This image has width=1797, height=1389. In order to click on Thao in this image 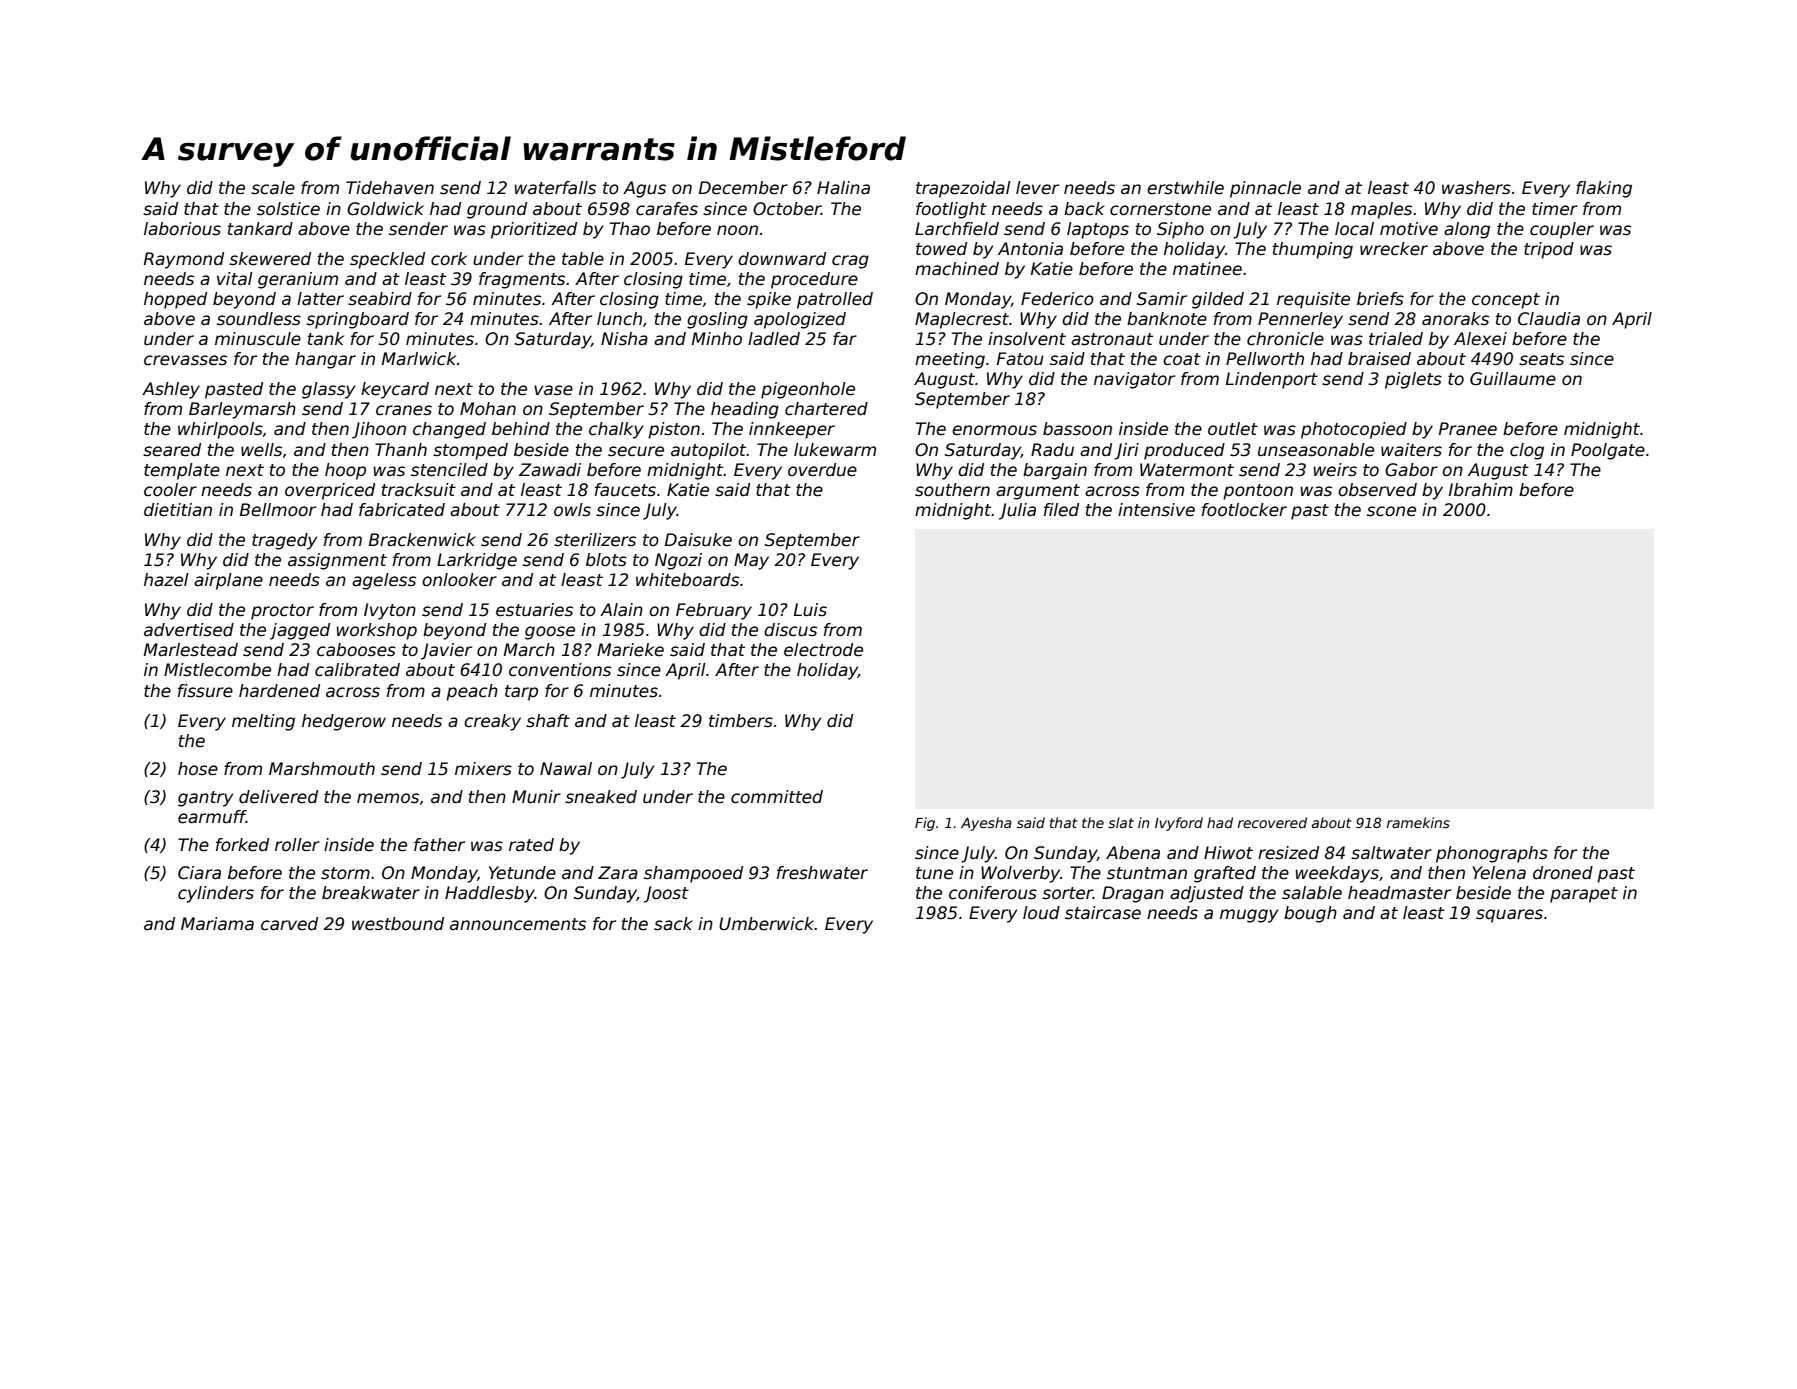, I will do `click(630, 229)`.
